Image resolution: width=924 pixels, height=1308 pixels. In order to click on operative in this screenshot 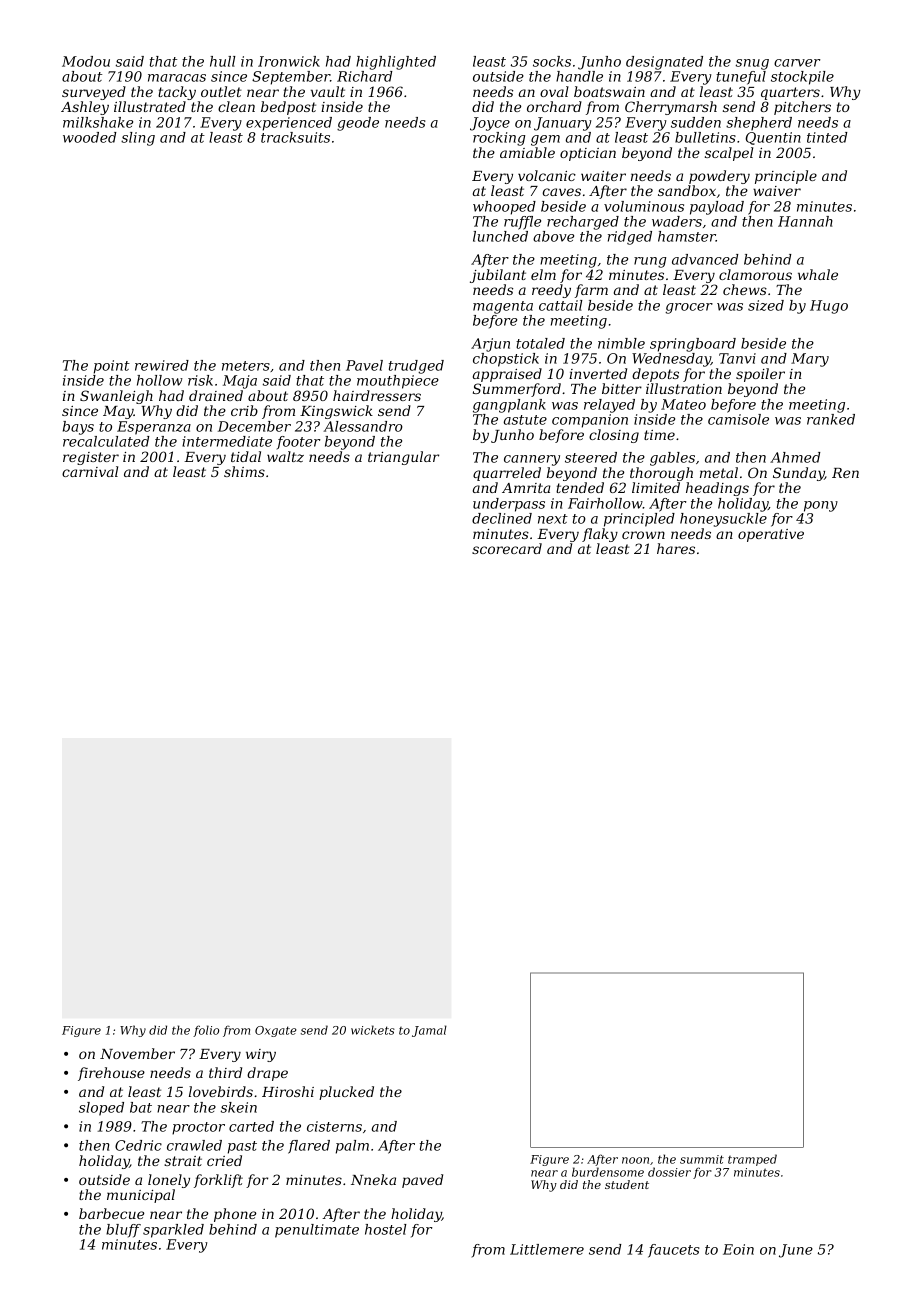, I will do `click(771, 535)`.
